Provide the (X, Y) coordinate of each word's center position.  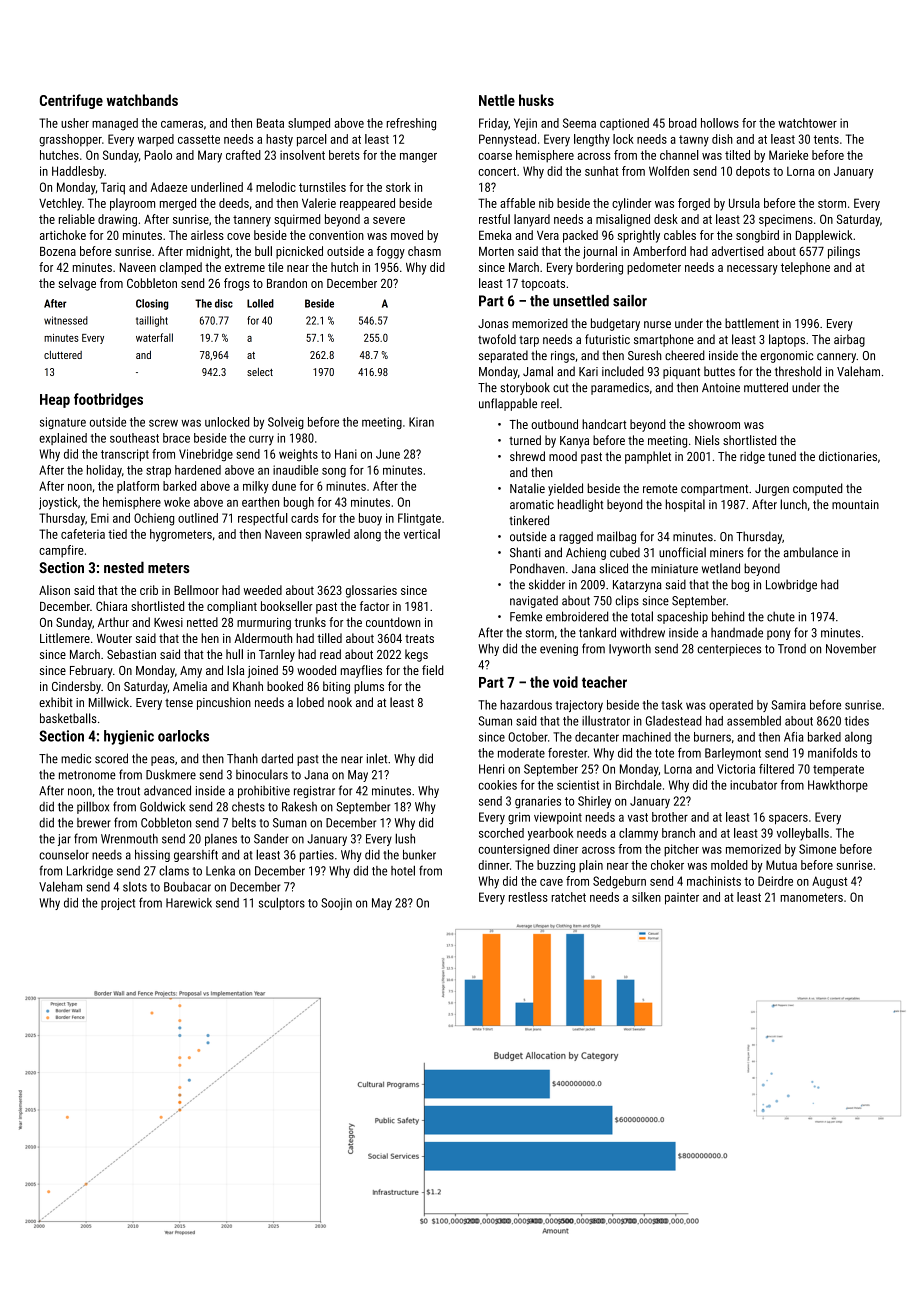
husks (536, 100)
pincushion (224, 703)
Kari (588, 371)
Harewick (189, 903)
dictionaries (848, 456)
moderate (521, 753)
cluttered (63, 355)
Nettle (497, 100)
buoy (370, 519)
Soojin (336, 904)
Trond (792, 649)
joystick (58, 503)
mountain (855, 504)
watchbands (142, 100)
